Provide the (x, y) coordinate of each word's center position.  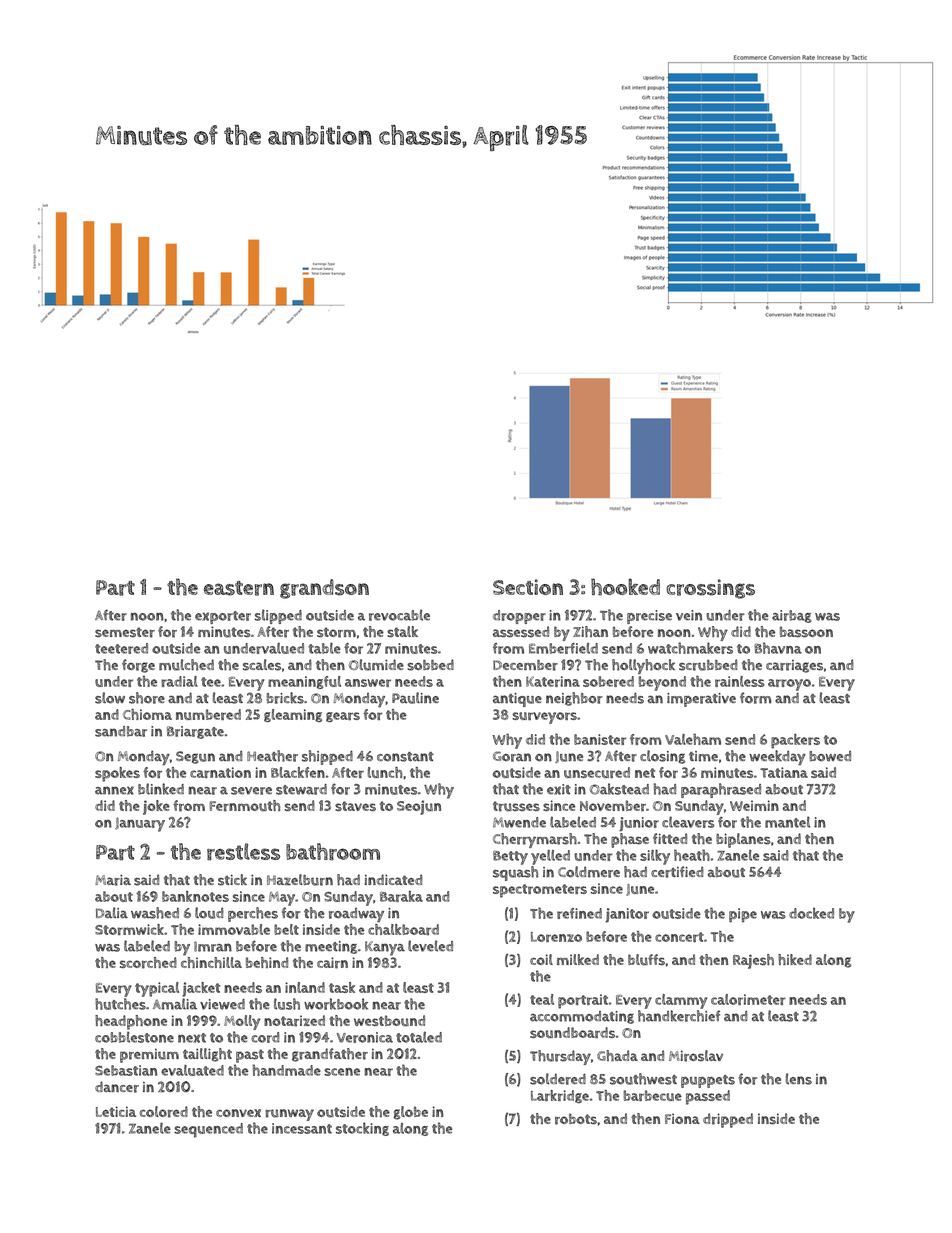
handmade (287, 1070)
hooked (625, 587)
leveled (430, 946)
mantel (787, 822)
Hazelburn (300, 880)
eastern (239, 588)
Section (528, 587)
